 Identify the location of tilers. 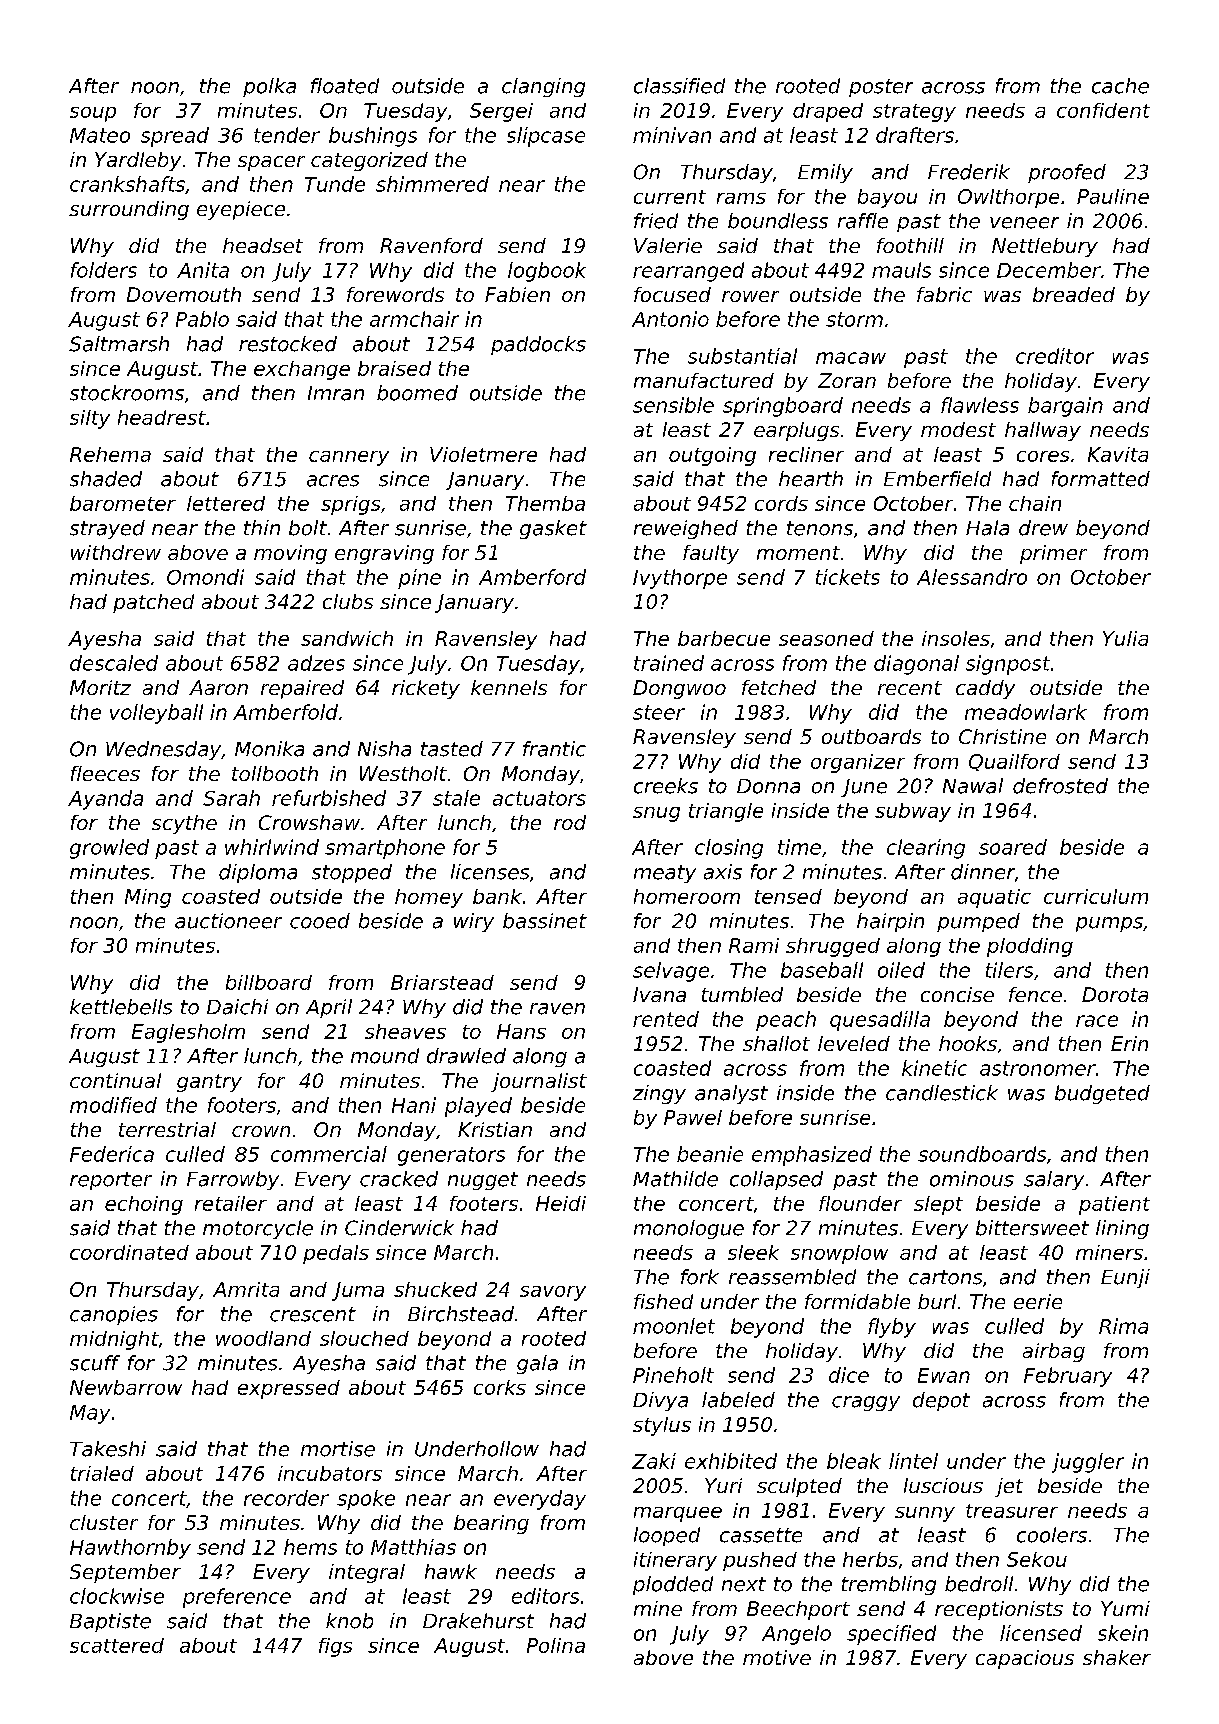
(1009, 970).
